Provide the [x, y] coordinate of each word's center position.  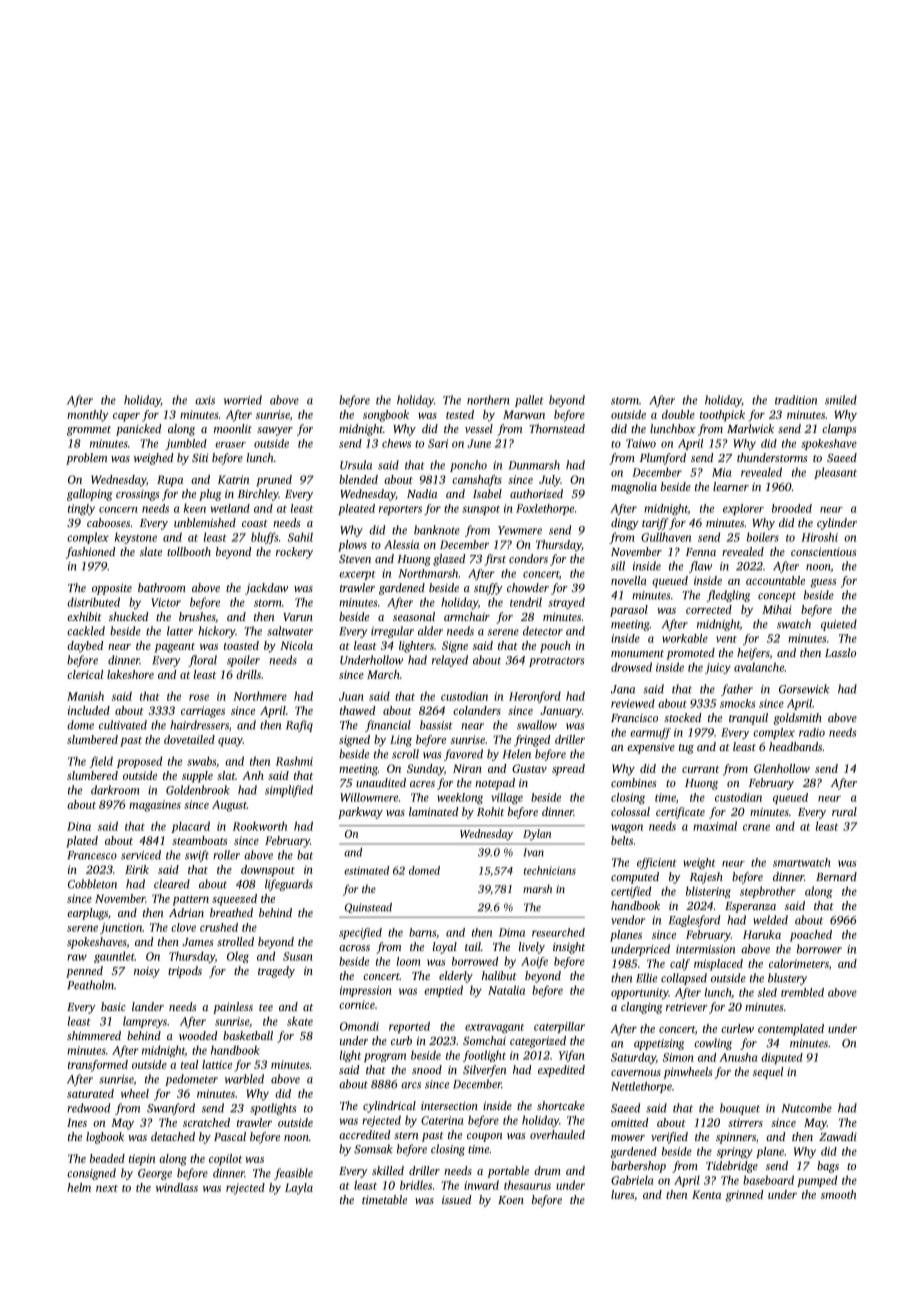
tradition [796, 400]
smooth [838, 1194]
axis [205, 400]
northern [488, 400]
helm [79, 1187]
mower [628, 1138]
